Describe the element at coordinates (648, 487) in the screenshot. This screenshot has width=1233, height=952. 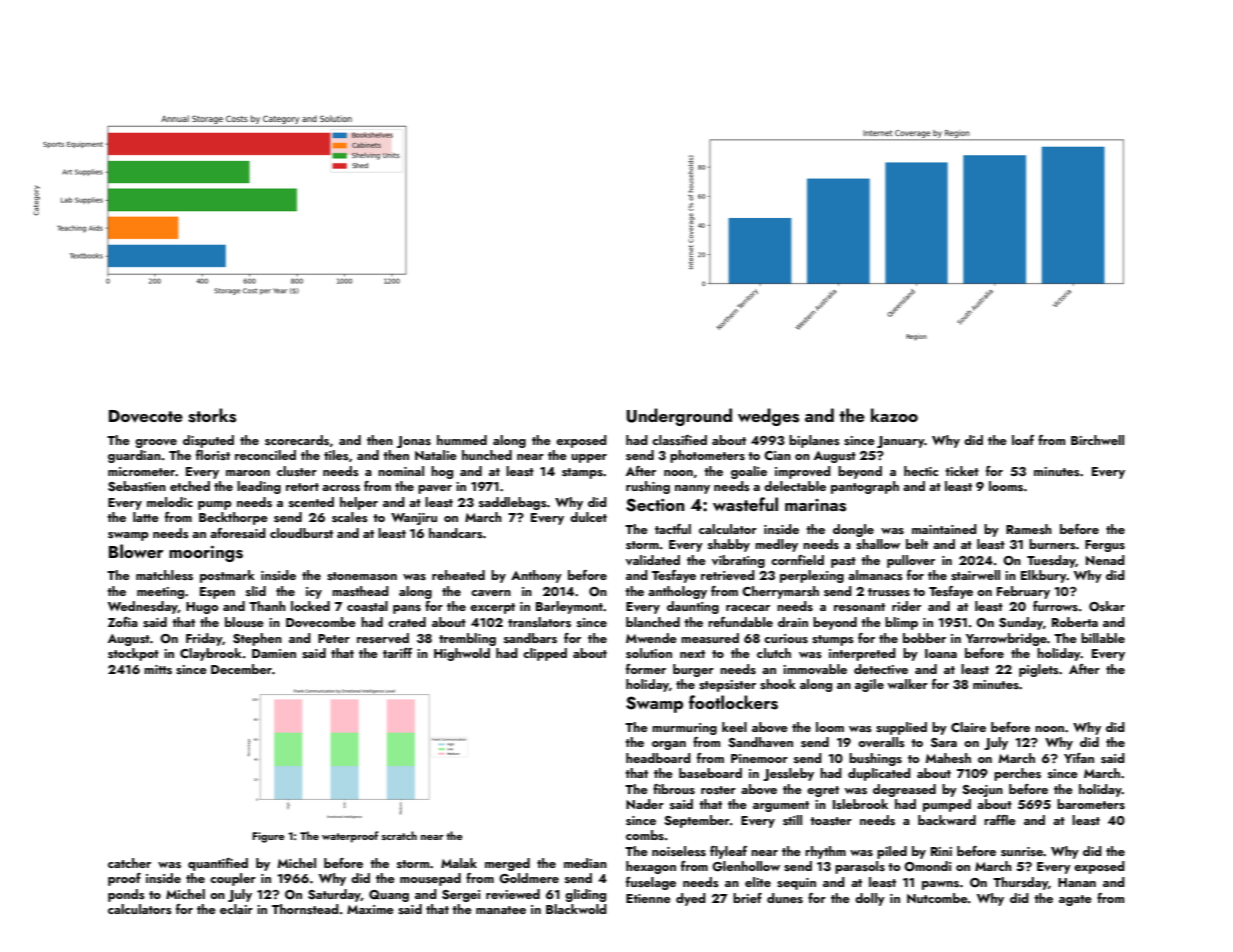
I see `rushing` at that location.
